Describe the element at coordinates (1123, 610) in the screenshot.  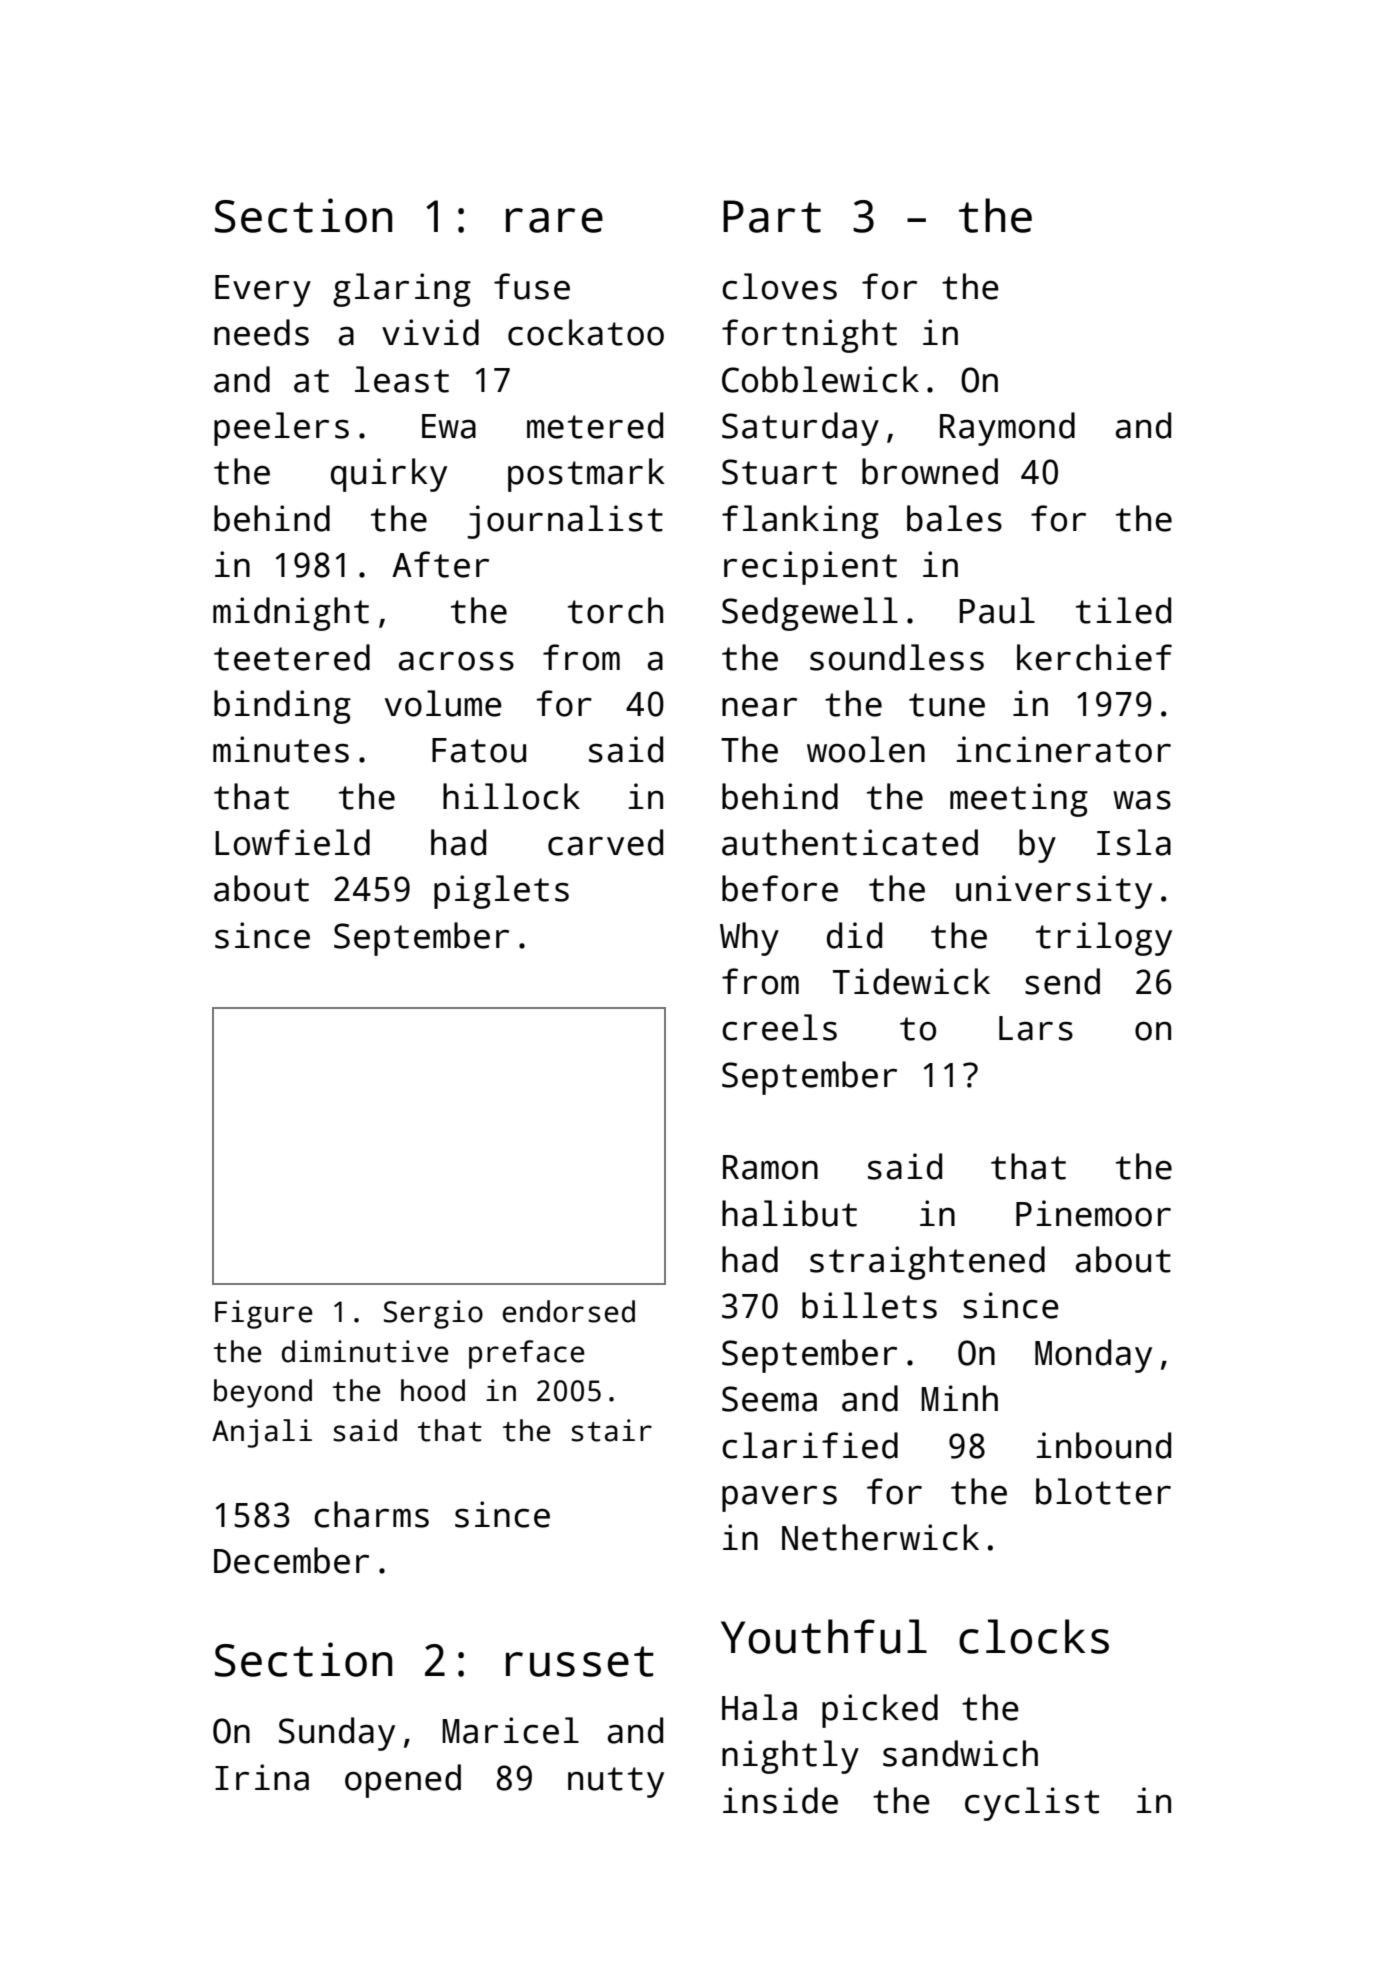
I see `tiled` at that location.
